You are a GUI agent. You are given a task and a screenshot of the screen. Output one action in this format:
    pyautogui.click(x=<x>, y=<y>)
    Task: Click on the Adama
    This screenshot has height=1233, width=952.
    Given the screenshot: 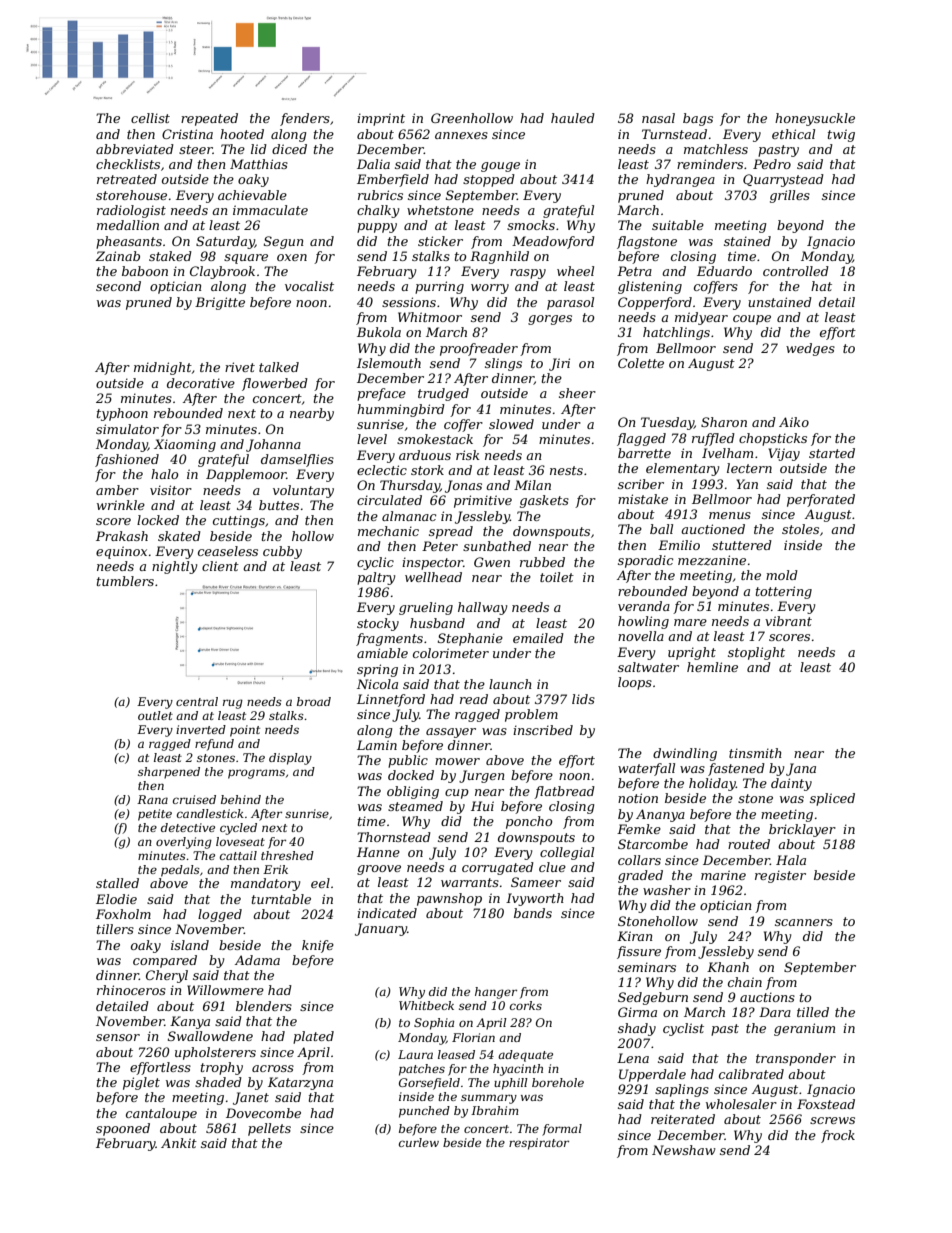 What is the action you would take?
    pyautogui.click(x=257, y=960)
